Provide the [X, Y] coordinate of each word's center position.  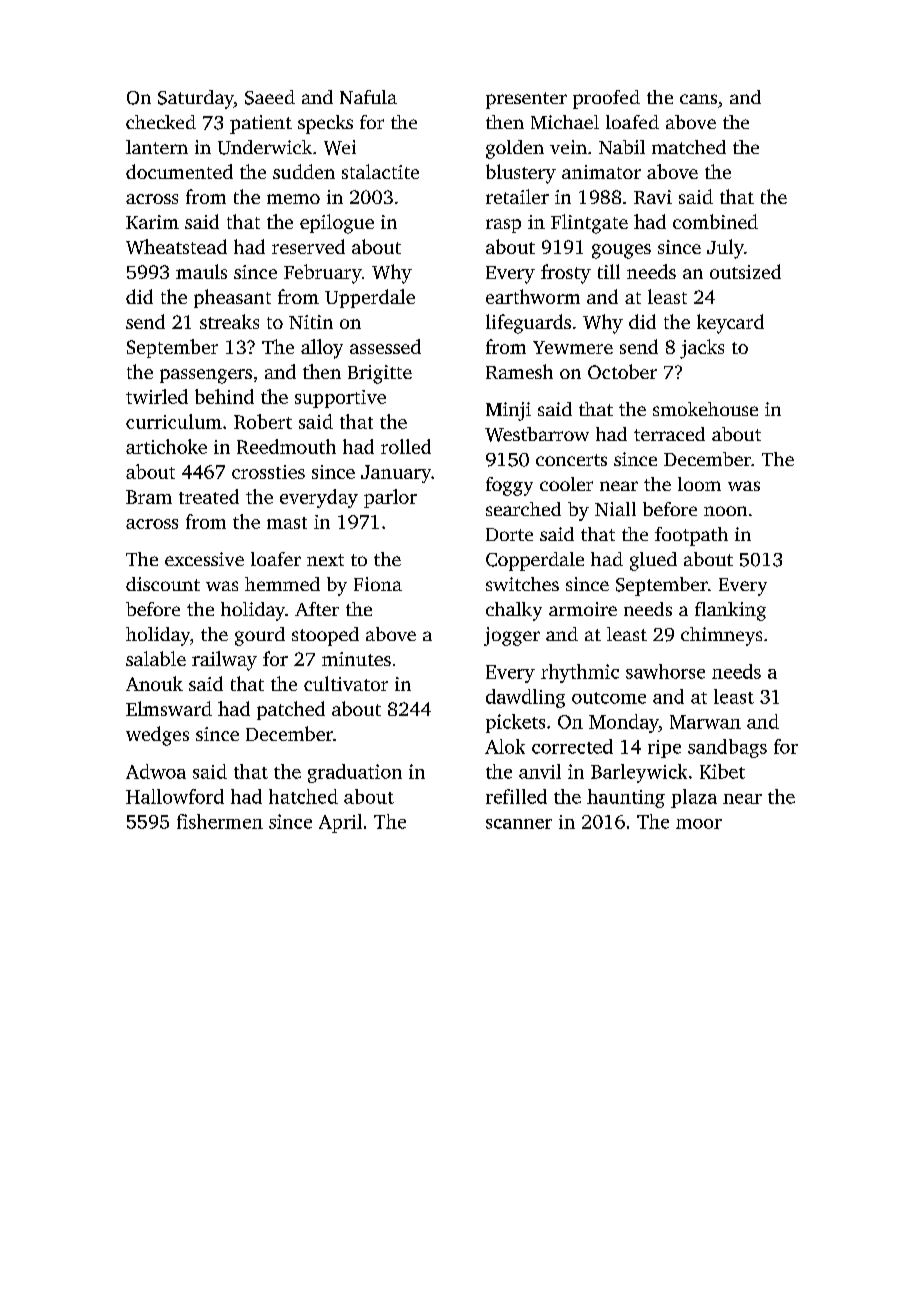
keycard [730, 324]
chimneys [721, 636]
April [340, 823]
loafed [632, 122]
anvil [540, 771]
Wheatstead [176, 246]
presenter [526, 100]
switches [522, 584]
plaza [694, 798]
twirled [157, 396]
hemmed [282, 584]
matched [689, 147]
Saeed [270, 97]
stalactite [380, 171]
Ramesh [519, 371]
